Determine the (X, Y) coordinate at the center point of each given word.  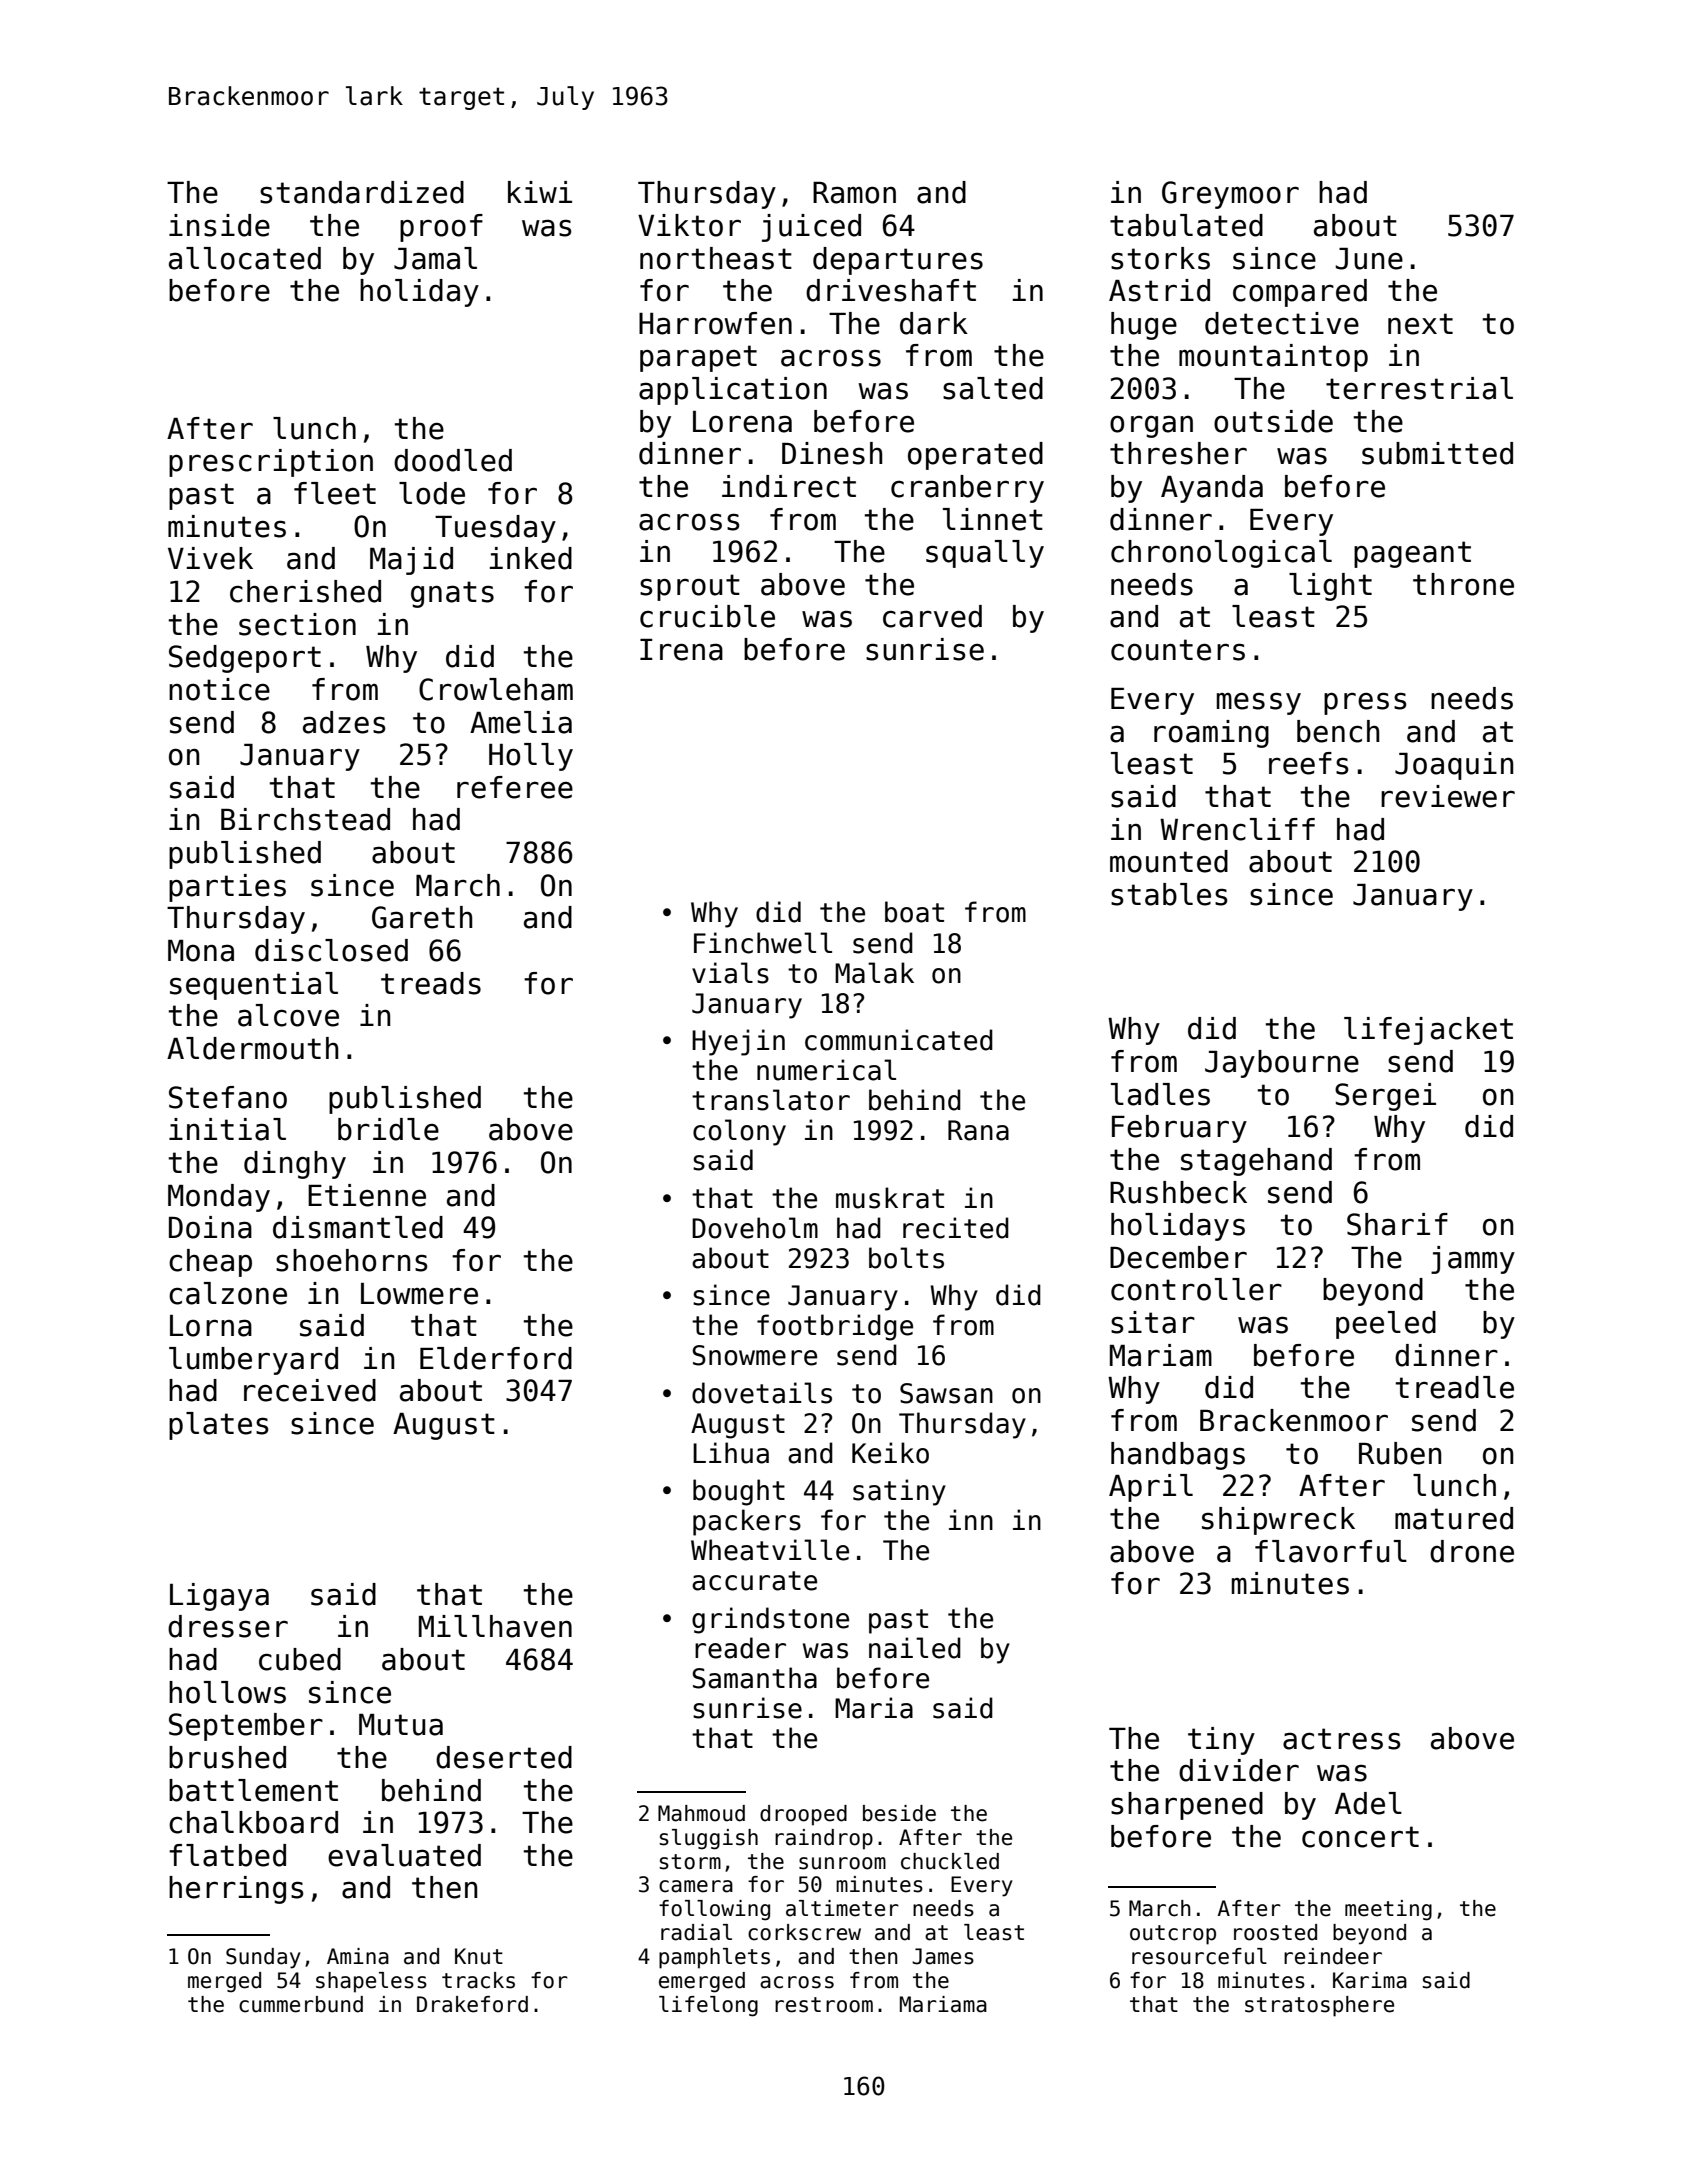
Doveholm (755, 1228)
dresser (228, 1626)
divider (1239, 1770)
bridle (388, 1129)
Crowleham (496, 689)
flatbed (227, 1855)
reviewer (1448, 796)
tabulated (1186, 225)
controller (1196, 1289)
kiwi (540, 192)
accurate (754, 1581)
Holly (531, 757)
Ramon (854, 193)
